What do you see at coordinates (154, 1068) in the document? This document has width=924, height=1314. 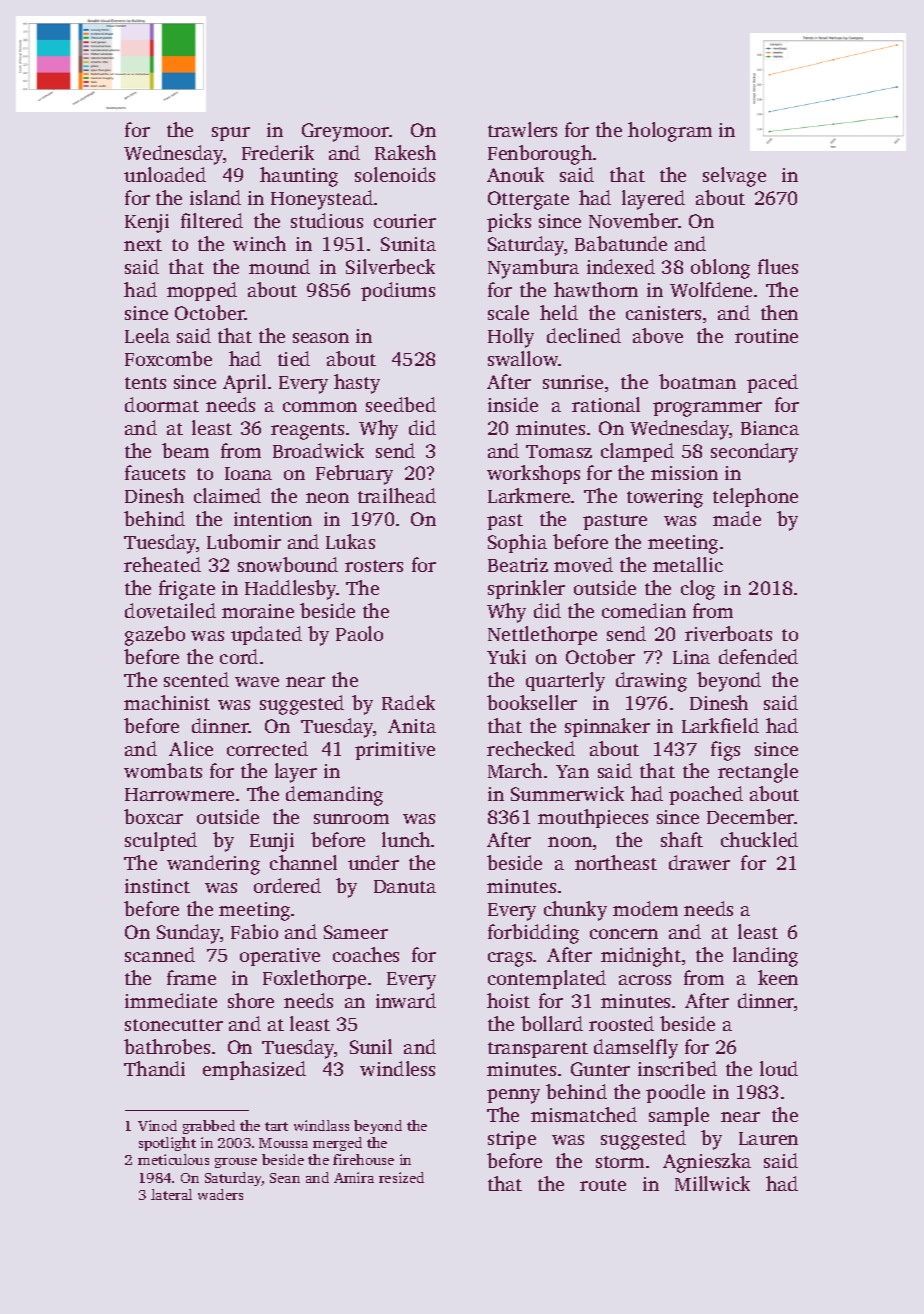 I see `Thandi` at bounding box center [154, 1068].
